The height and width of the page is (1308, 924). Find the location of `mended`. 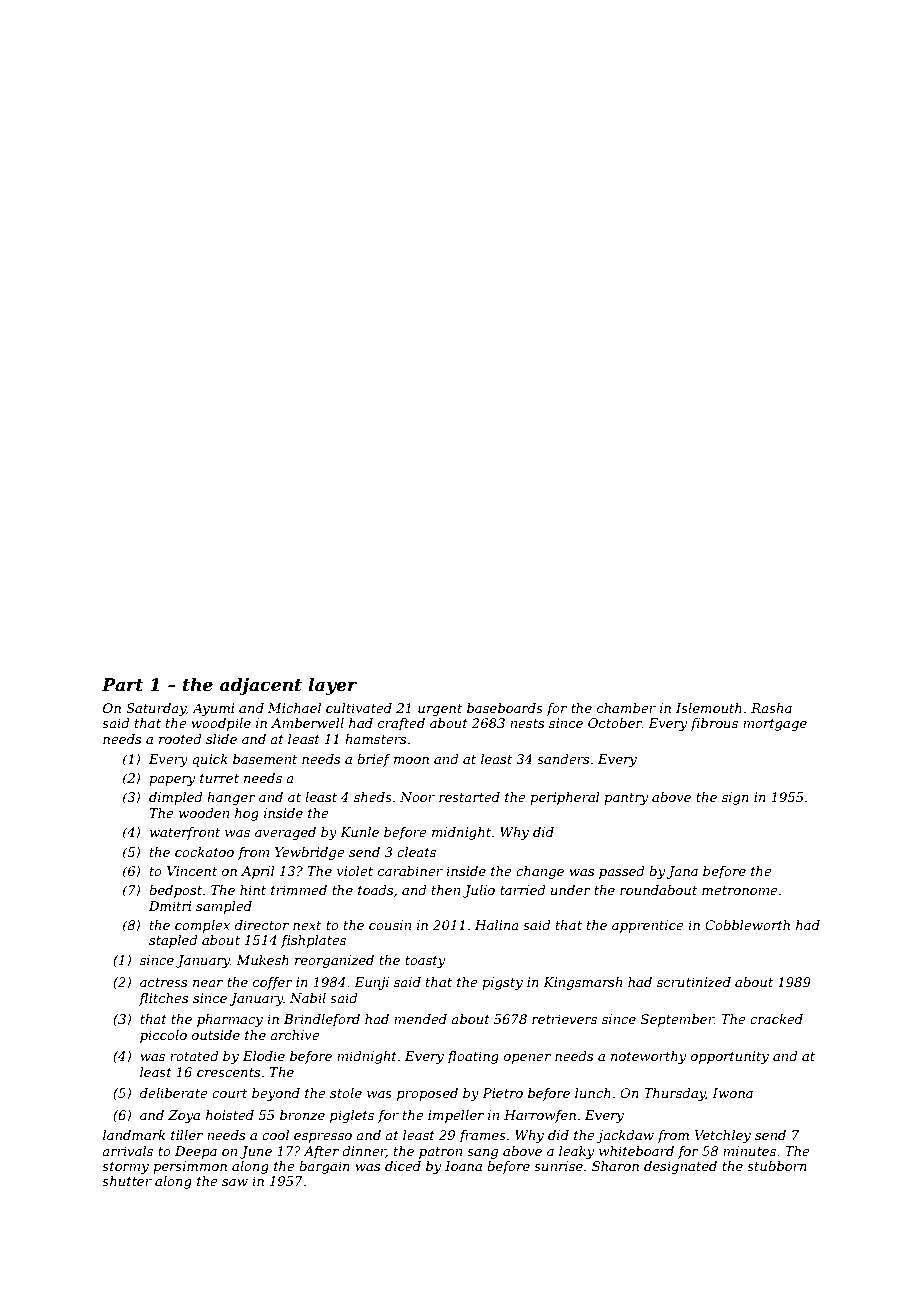

mended is located at coordinates (420, 1019).
